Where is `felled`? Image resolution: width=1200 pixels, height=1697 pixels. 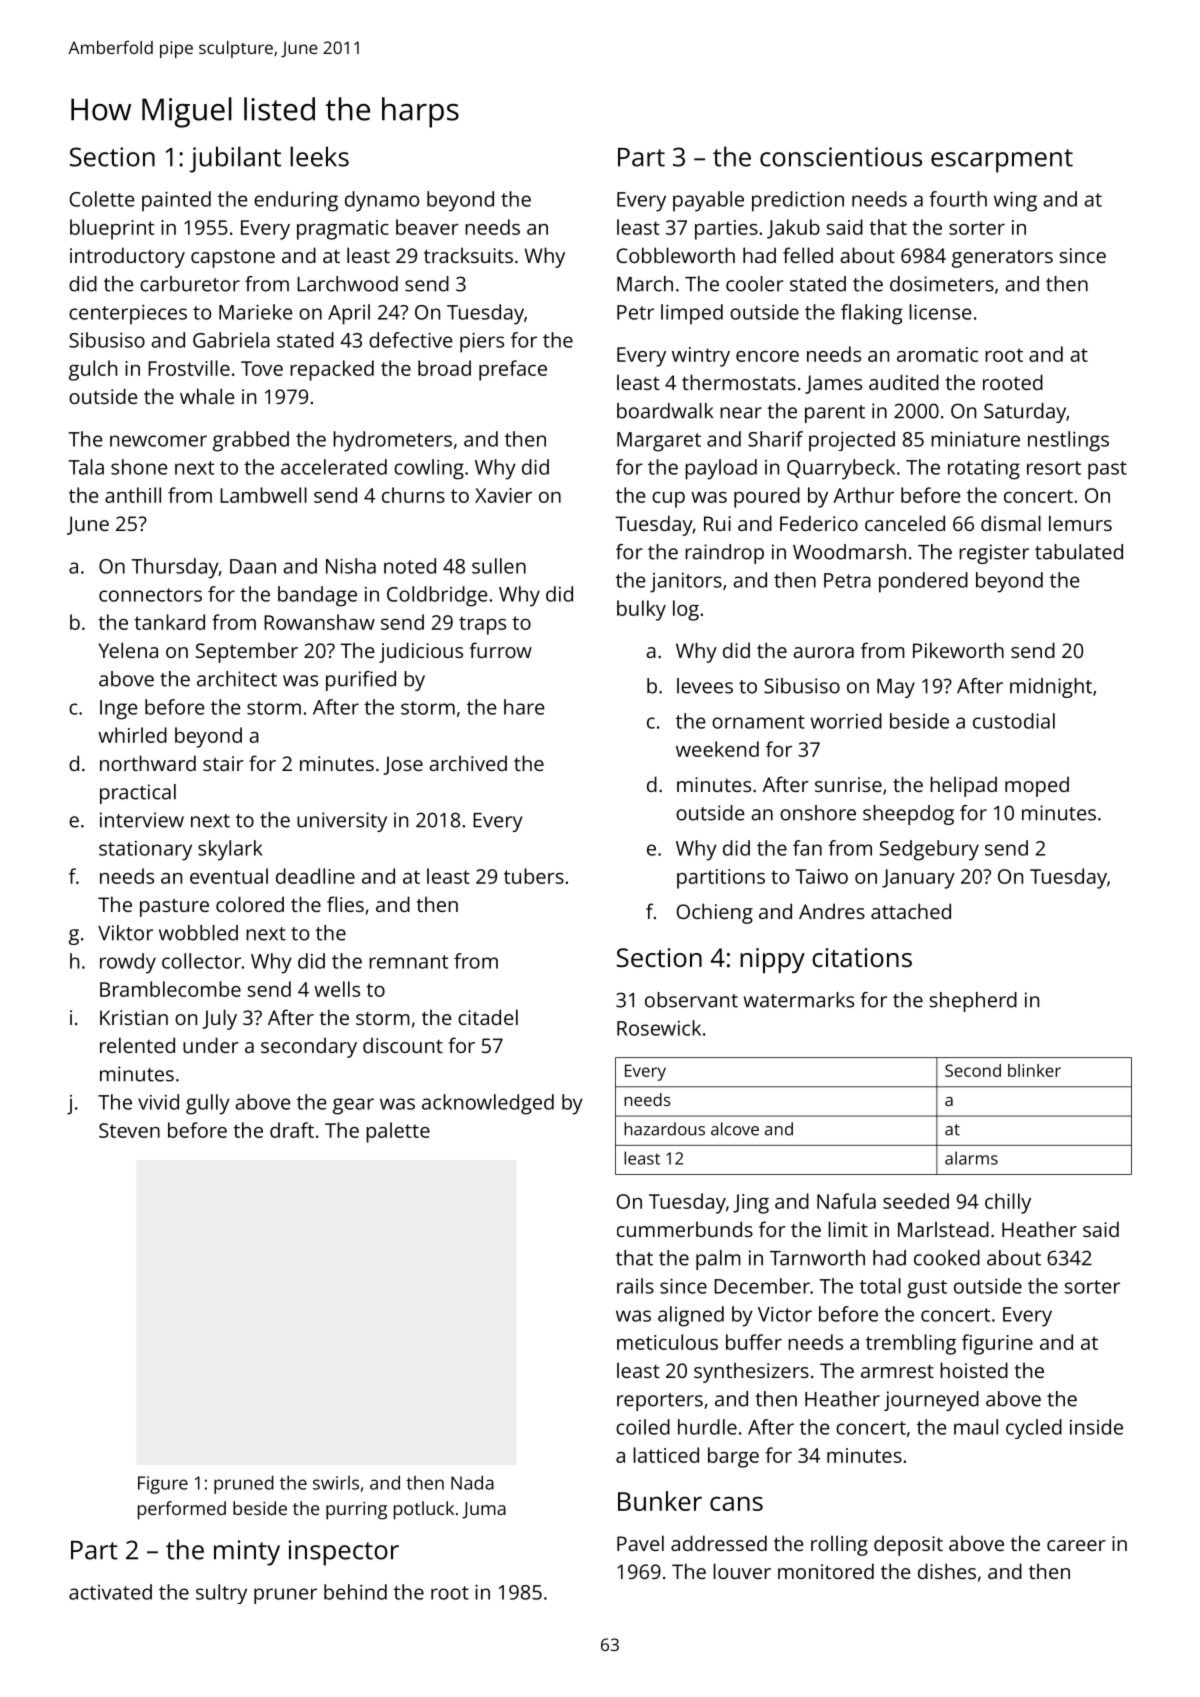 felled is located at coordinates (808, 255).
